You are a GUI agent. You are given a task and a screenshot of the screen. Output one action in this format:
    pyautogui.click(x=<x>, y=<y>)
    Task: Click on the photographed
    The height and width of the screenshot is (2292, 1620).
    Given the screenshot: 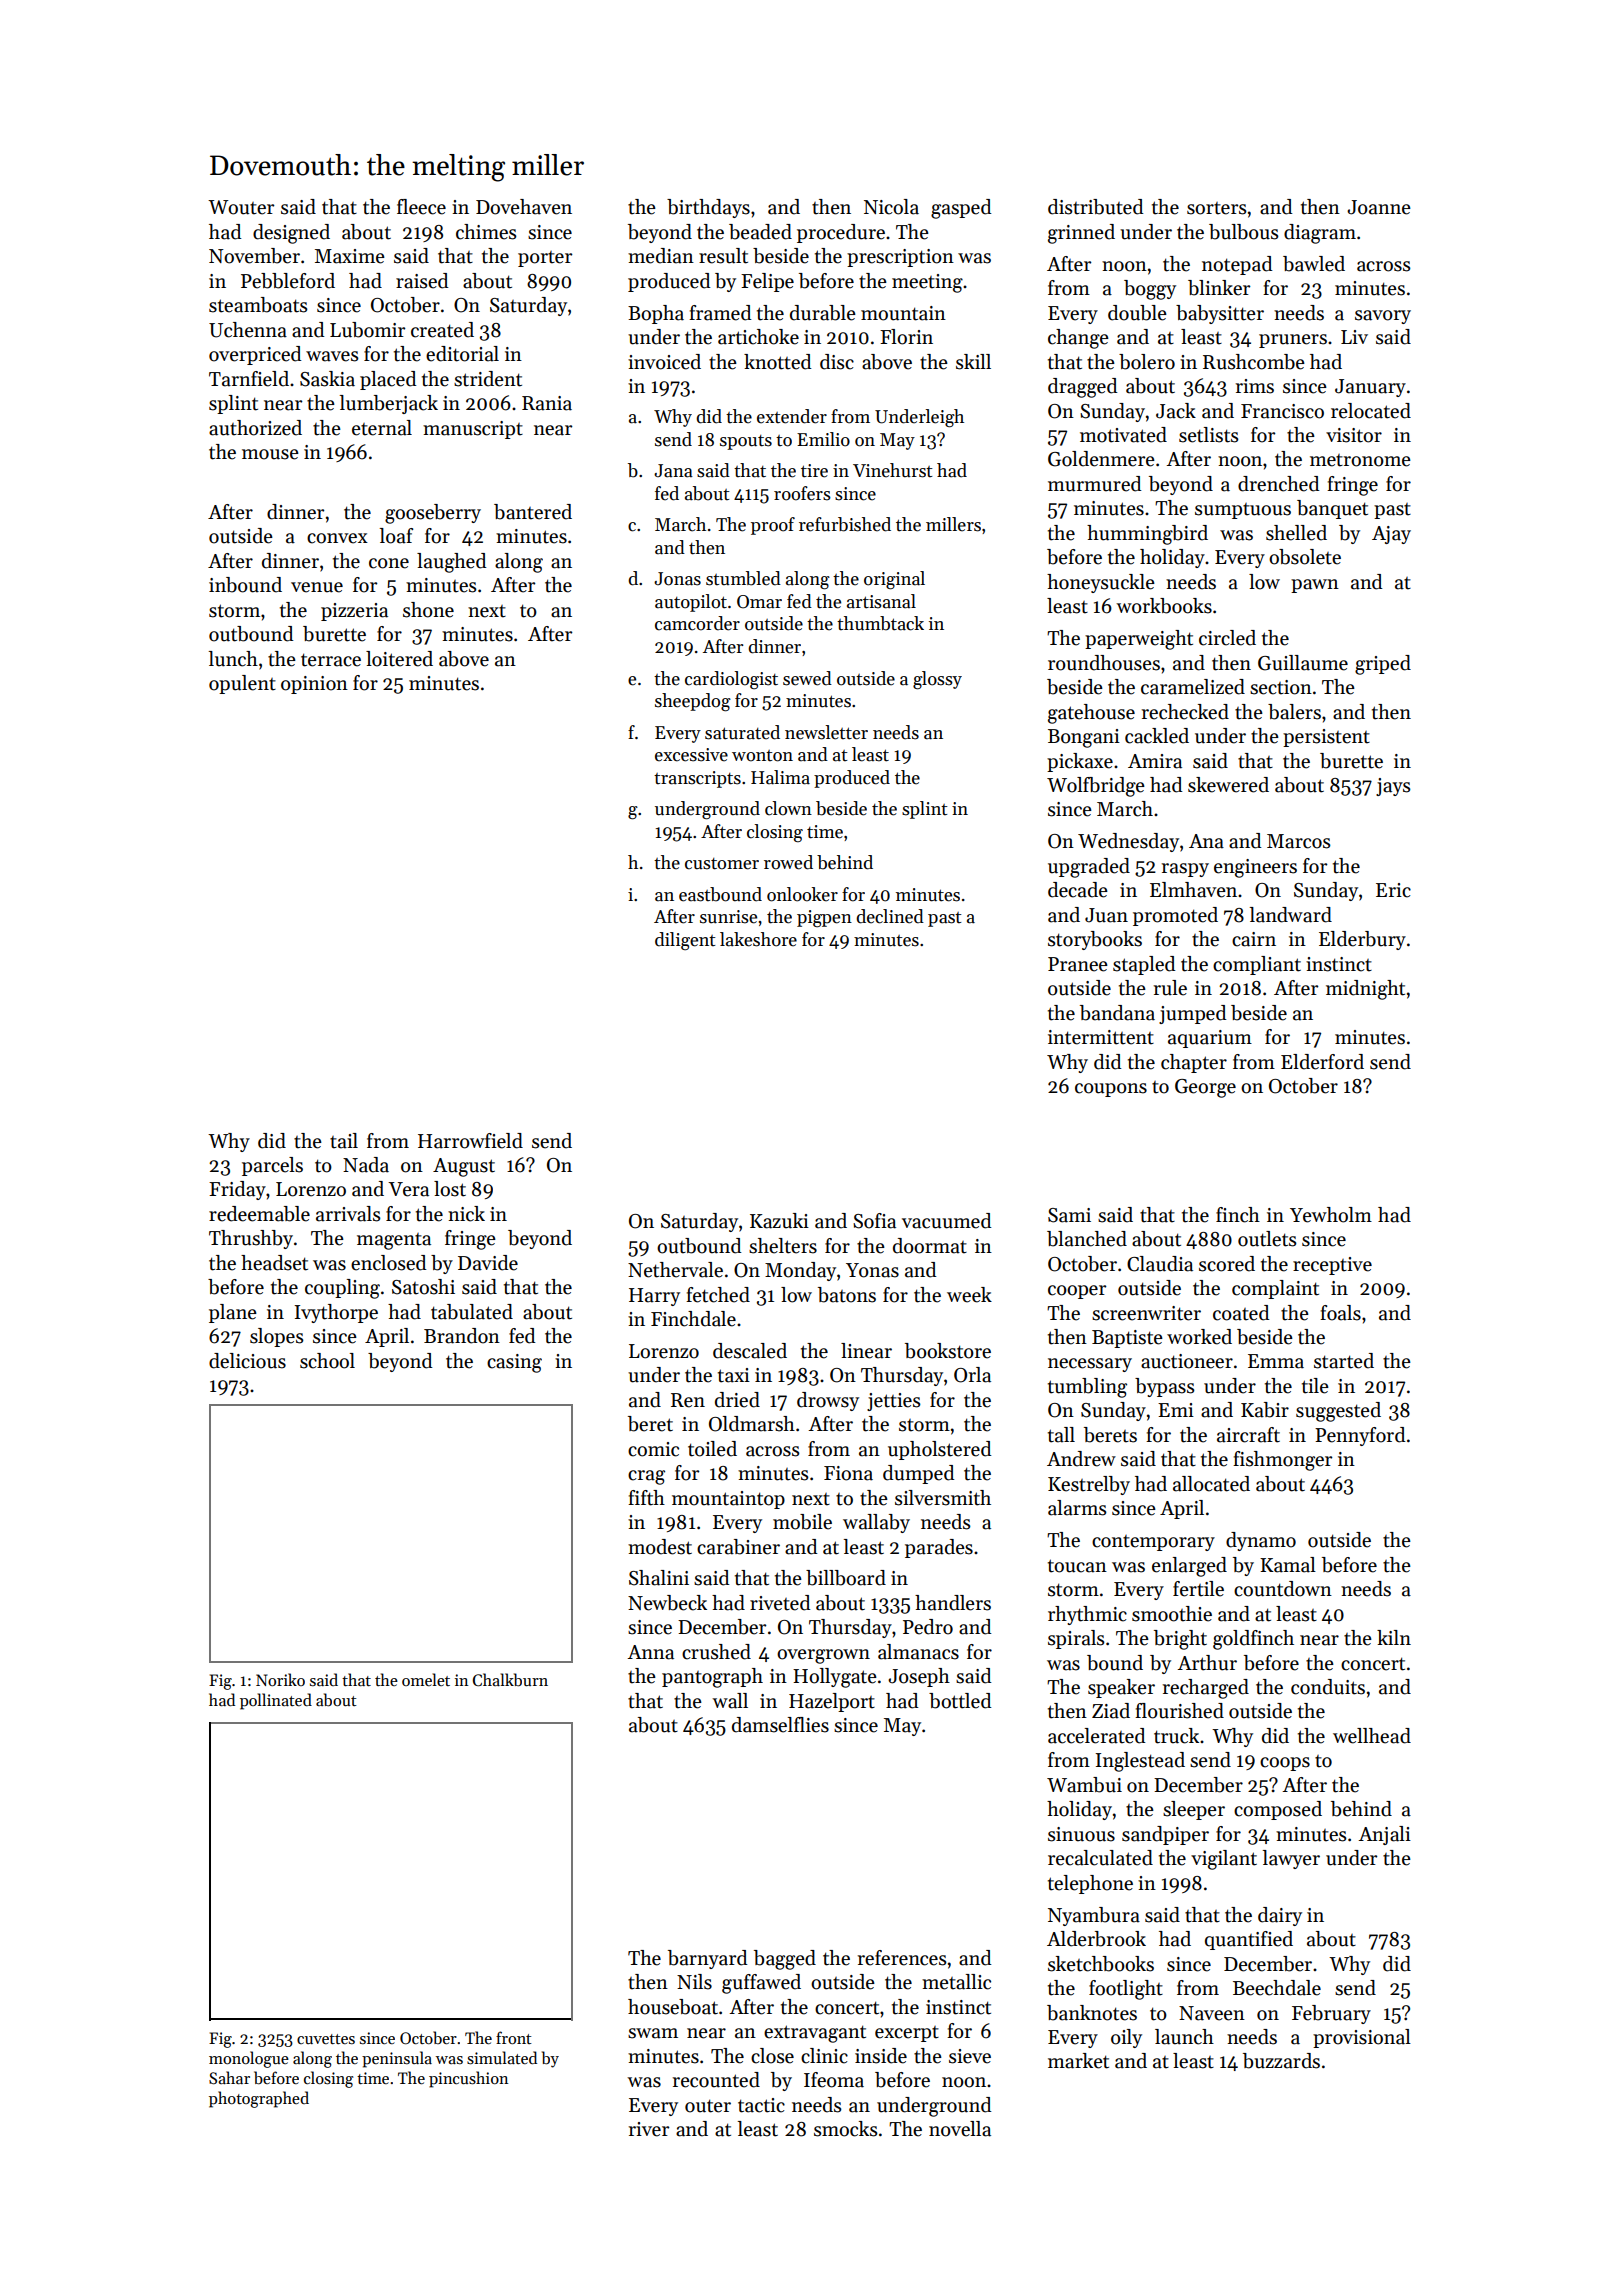 What is the action you would take?
    pyautogui.click(x=259, y=2099)
